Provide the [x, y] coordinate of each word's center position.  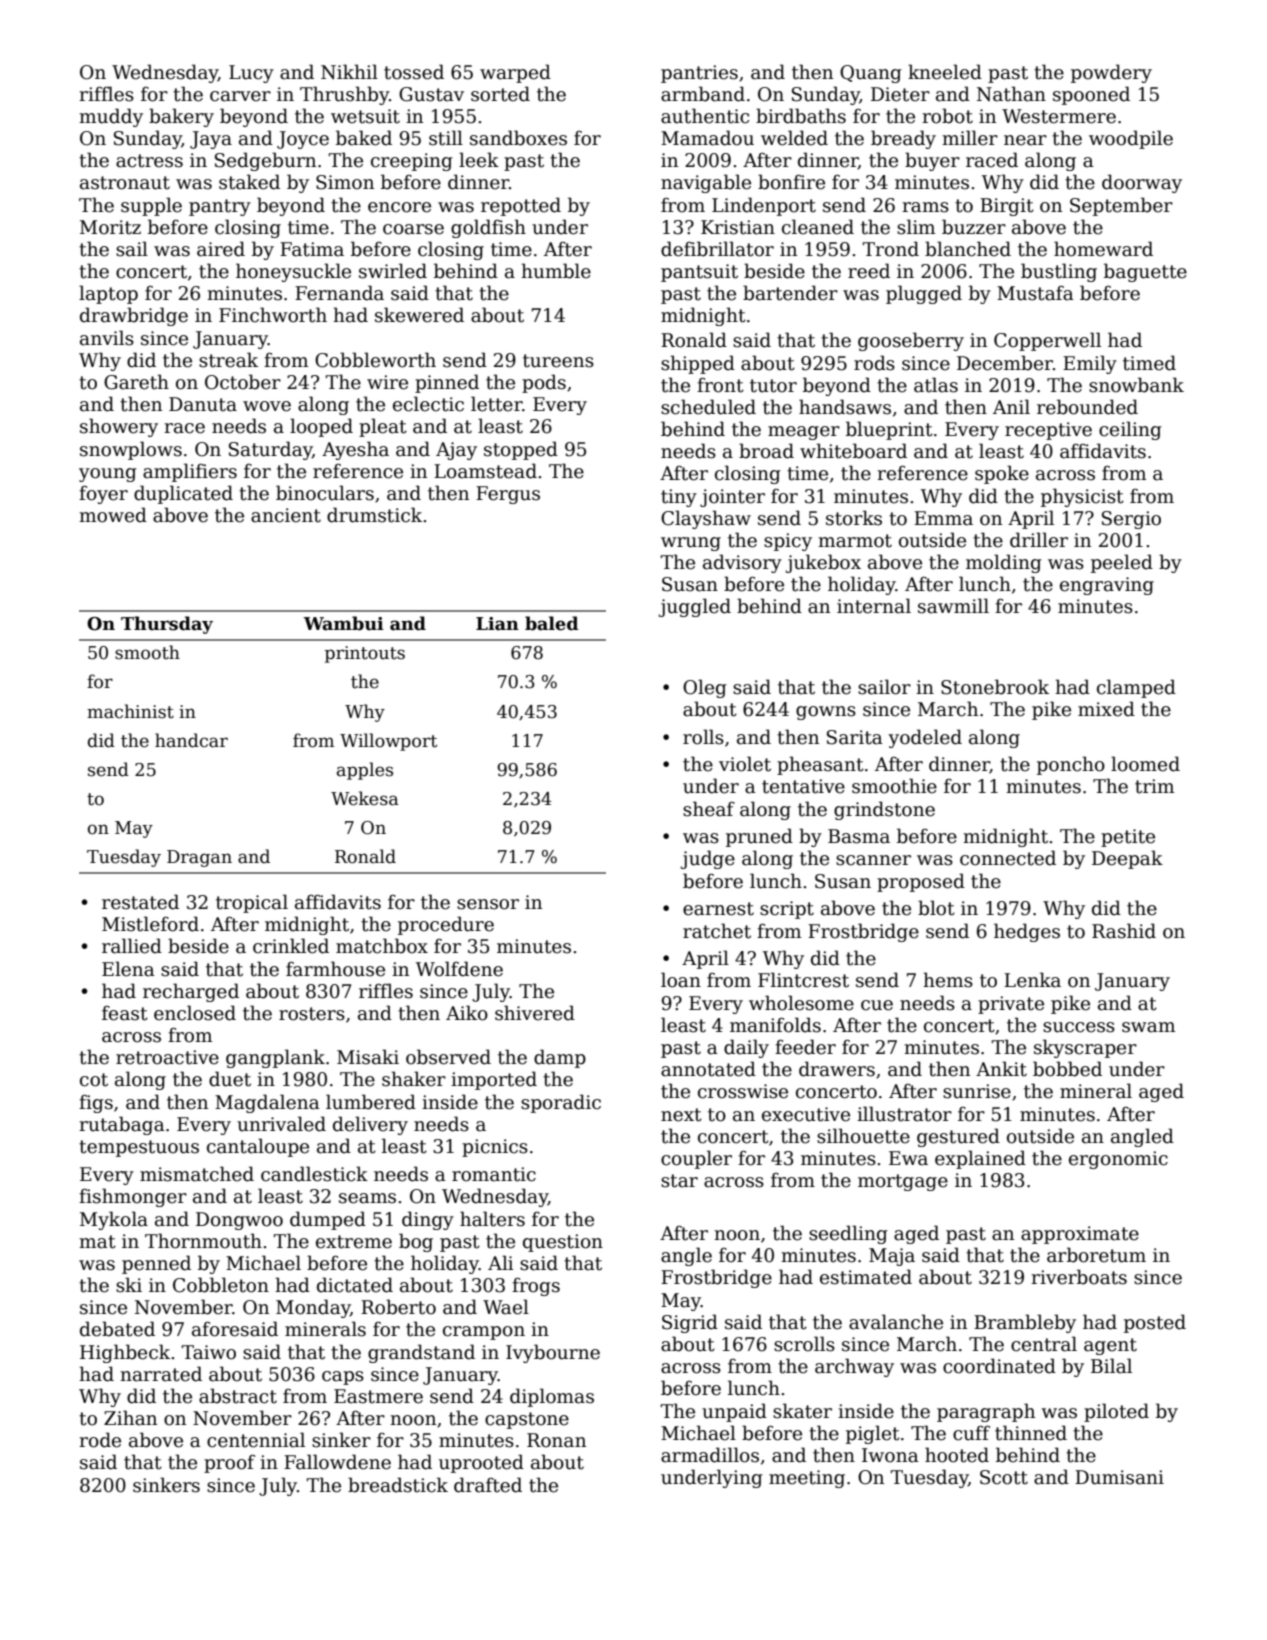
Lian [497, 624]
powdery [1111, 73]
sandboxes [518, 138]
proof [229, 1463]
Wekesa [365, 798]
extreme [354, 1242]
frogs [536, 1286]
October [243, 382]
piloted [1116, 1412]
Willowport [388, 742]
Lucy [251, 74]
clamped [1136, 688]
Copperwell [1047, 341]
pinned [447, 383]
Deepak [1127, 859]
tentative [803, 786]
